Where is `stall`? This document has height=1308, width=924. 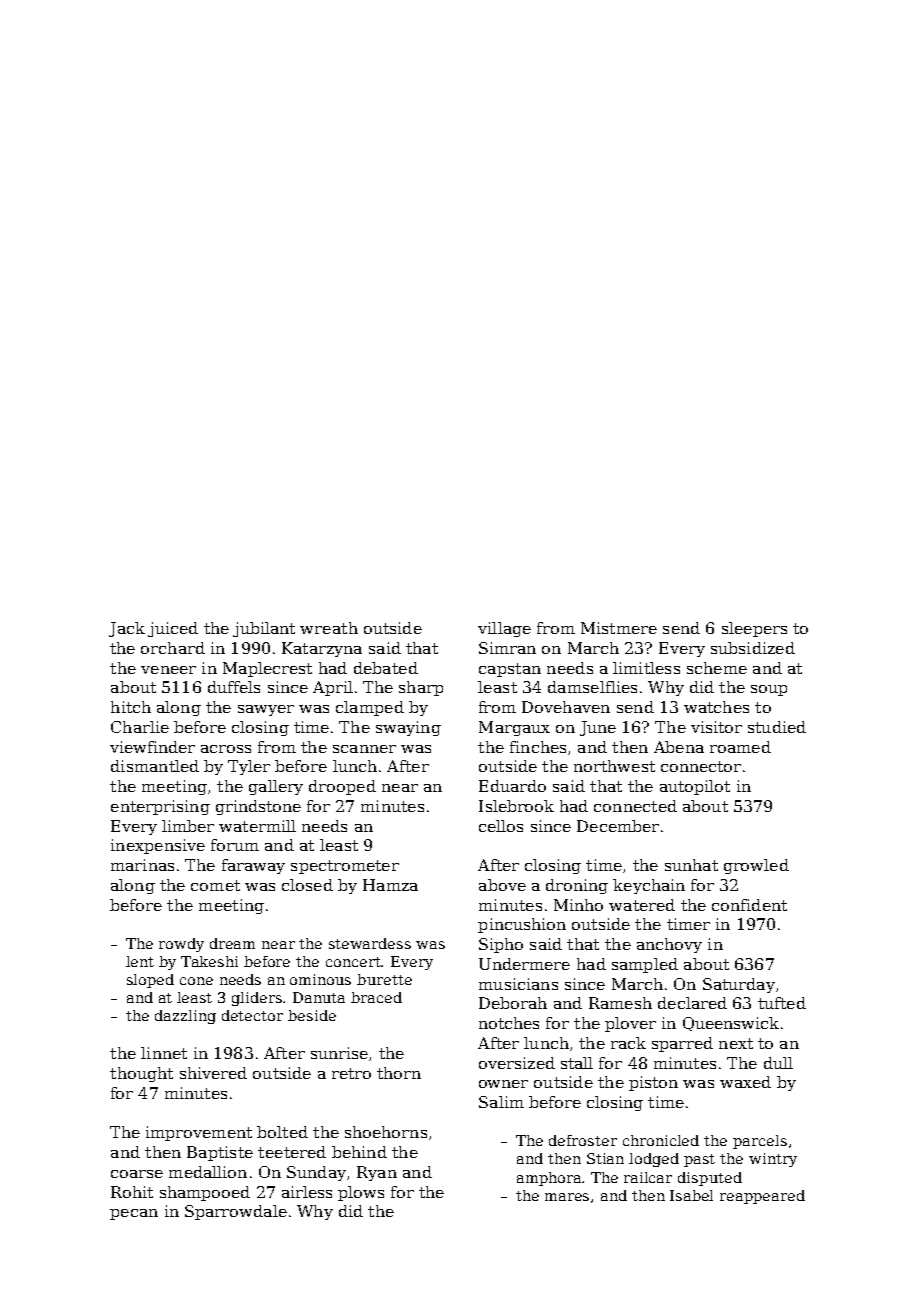
stall is located at coordinates (577, 1063).
